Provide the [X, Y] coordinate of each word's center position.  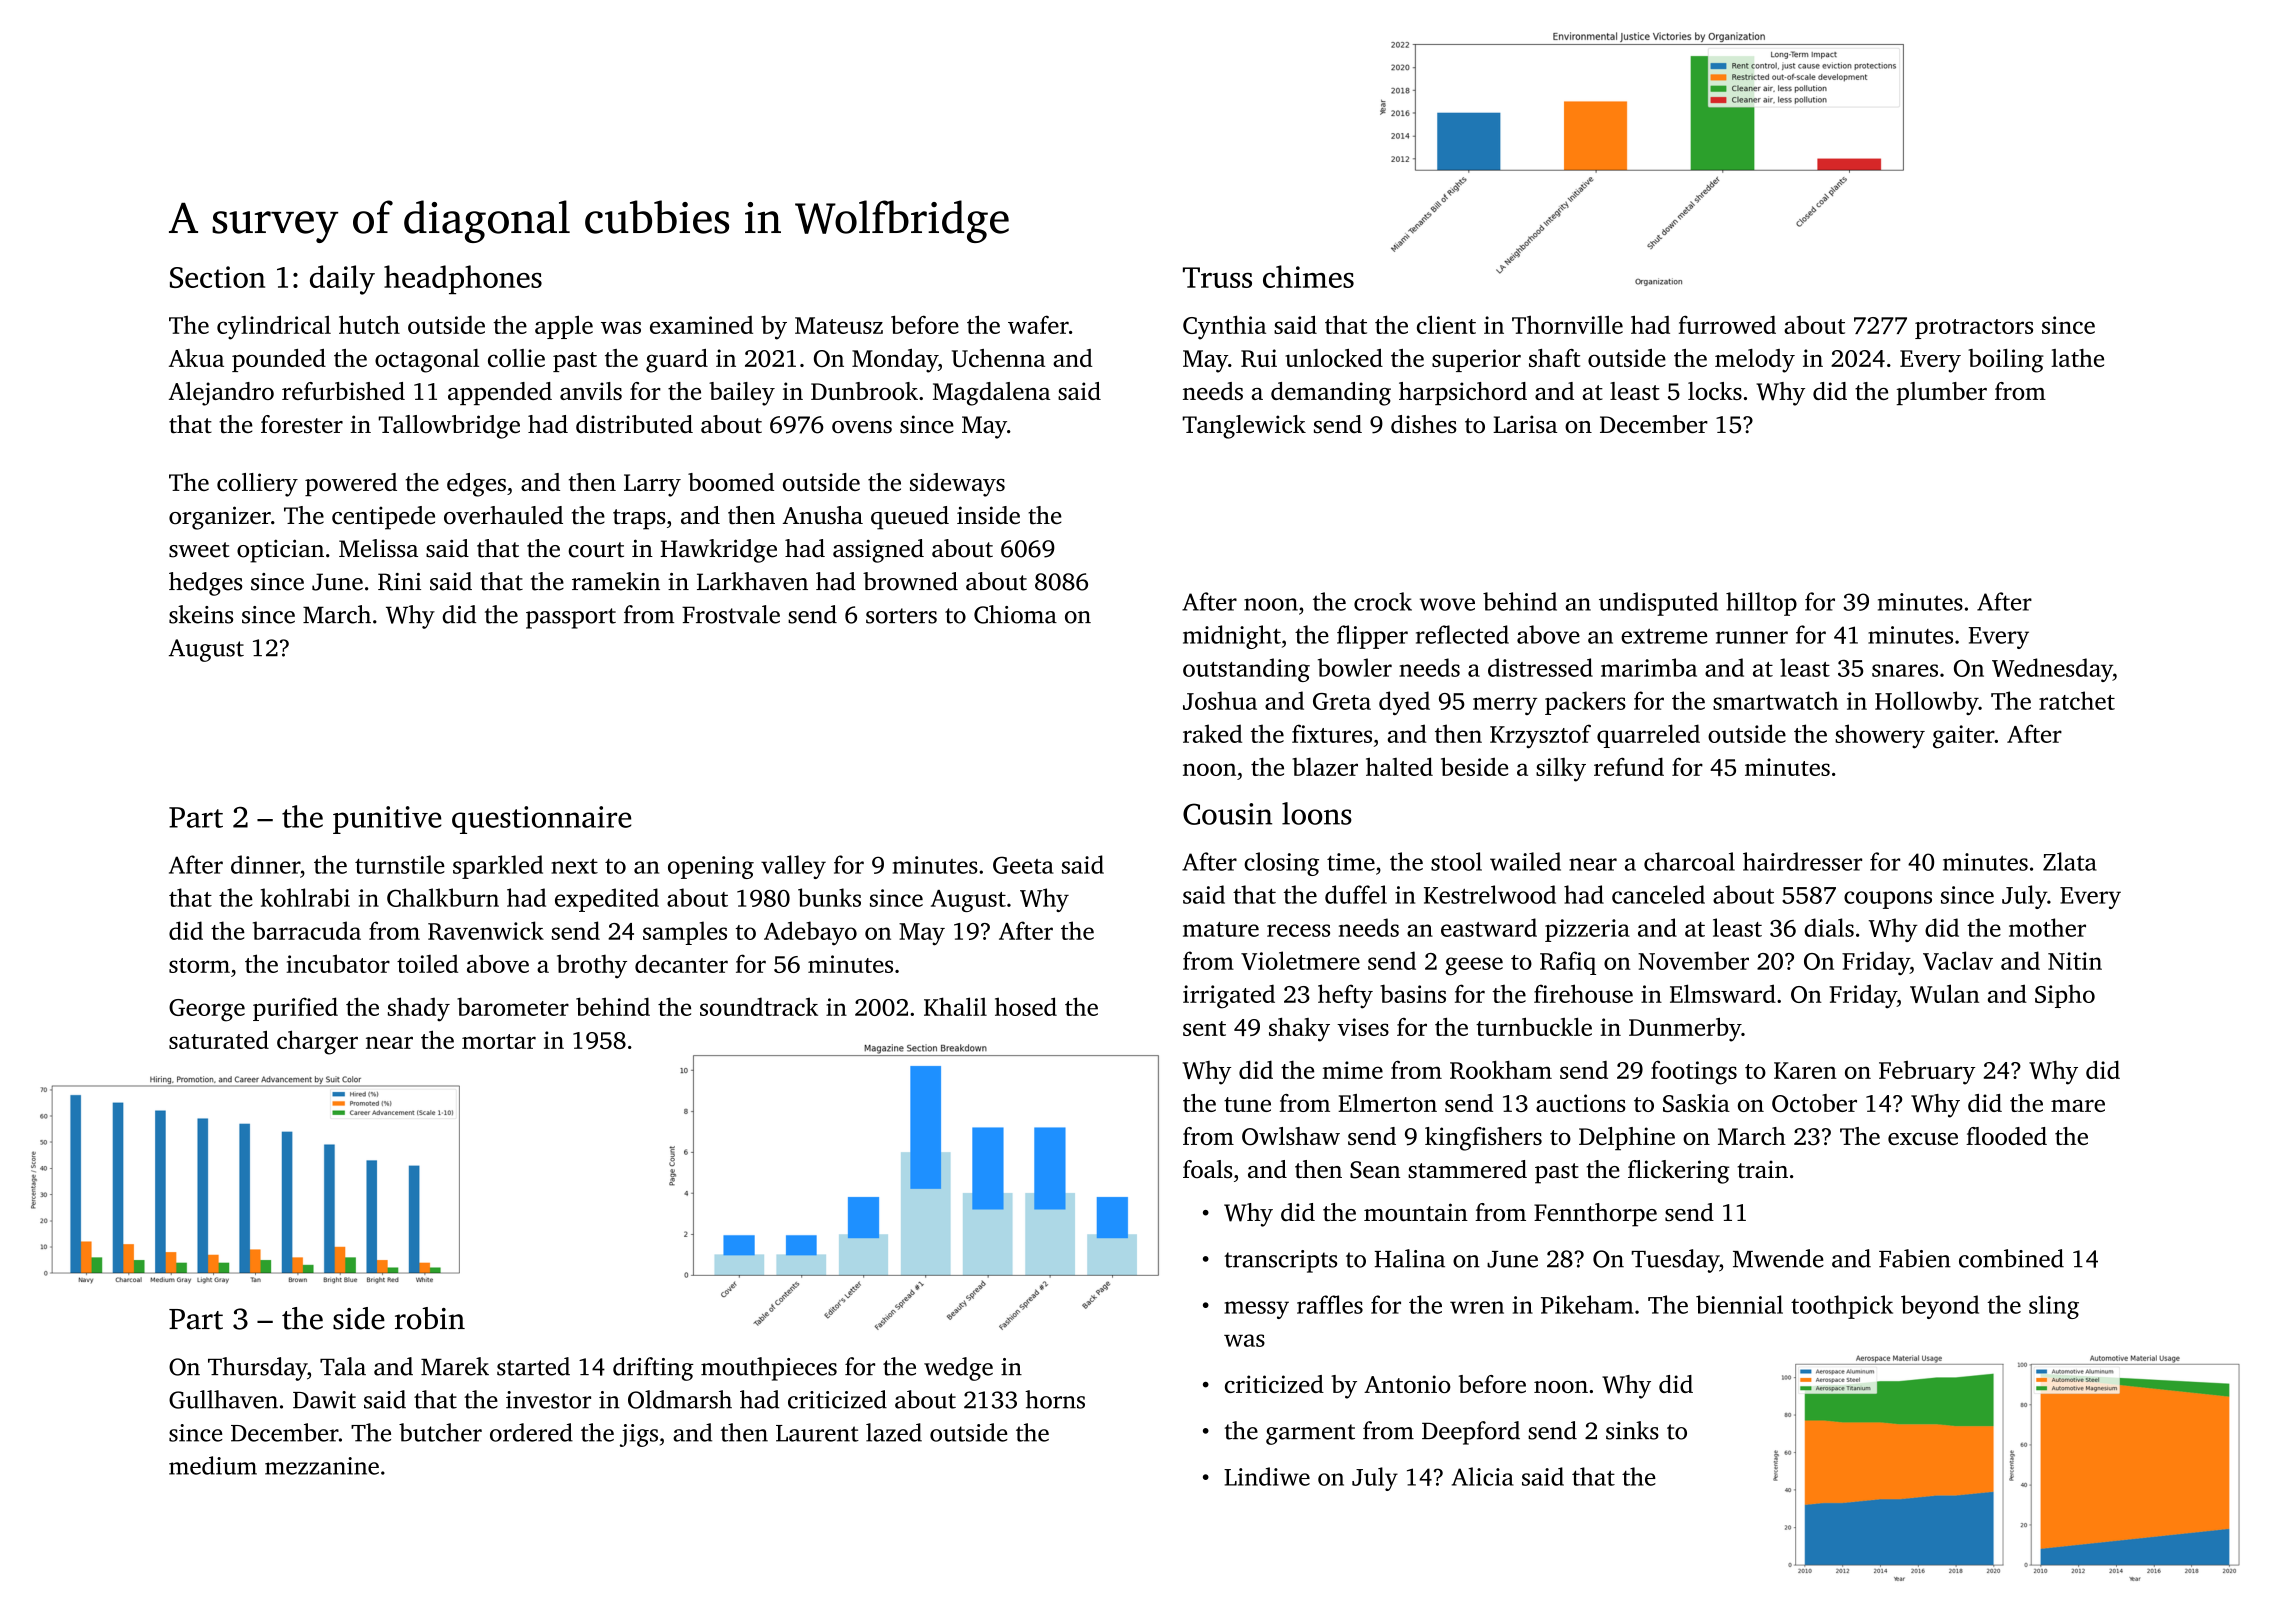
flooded [2006, 1136]
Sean [1375, 1170]
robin [430, 1318]
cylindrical [274, 327]
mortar [499, 1041]
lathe [2077, 358]
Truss [1217, 277]
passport [571, 618]
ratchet [2077, 700]
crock [1383, 601]
